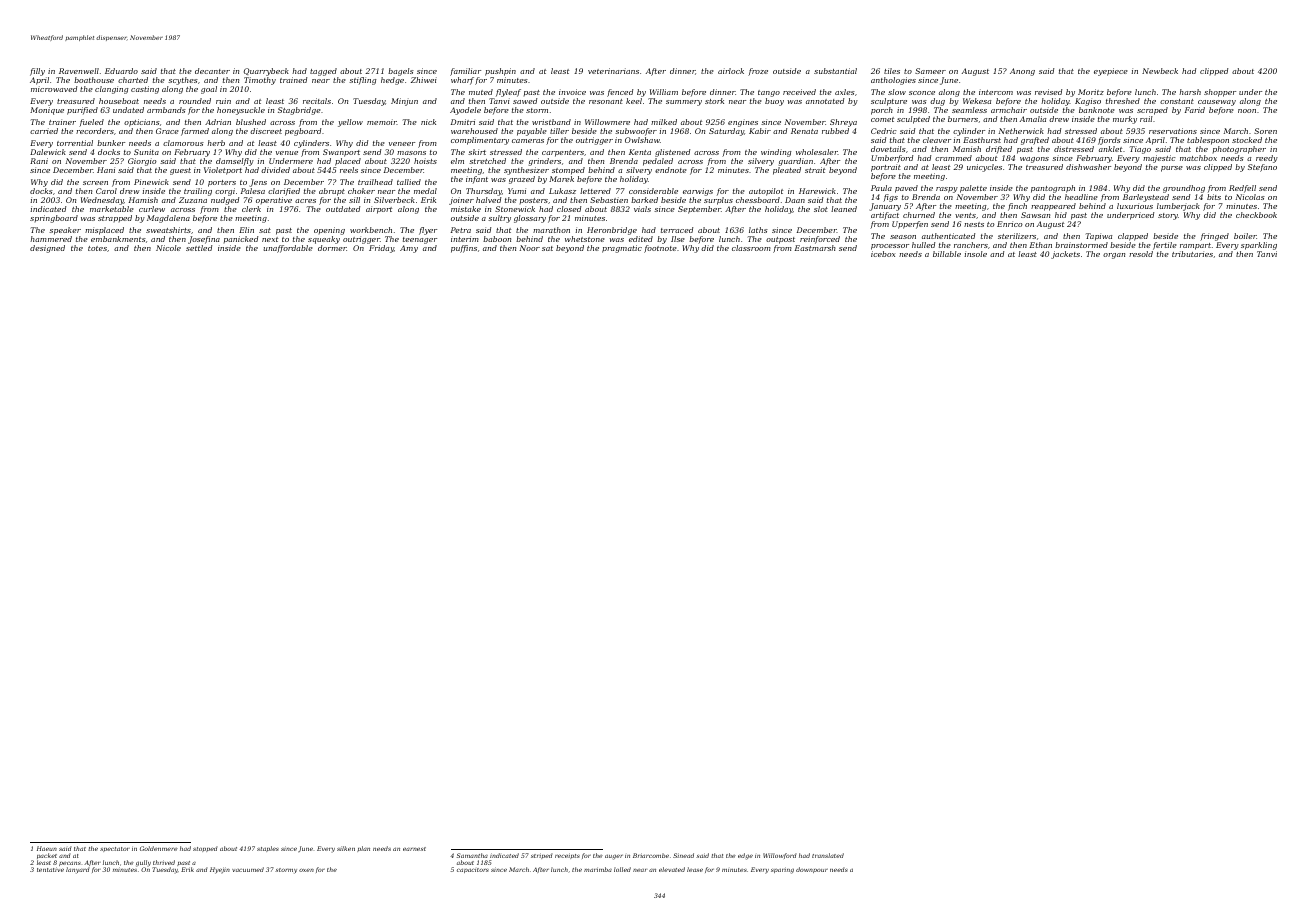  What do you see at coordinates (529, 248) in the image?
I see `Noor` at bounding box center [529, 248].
